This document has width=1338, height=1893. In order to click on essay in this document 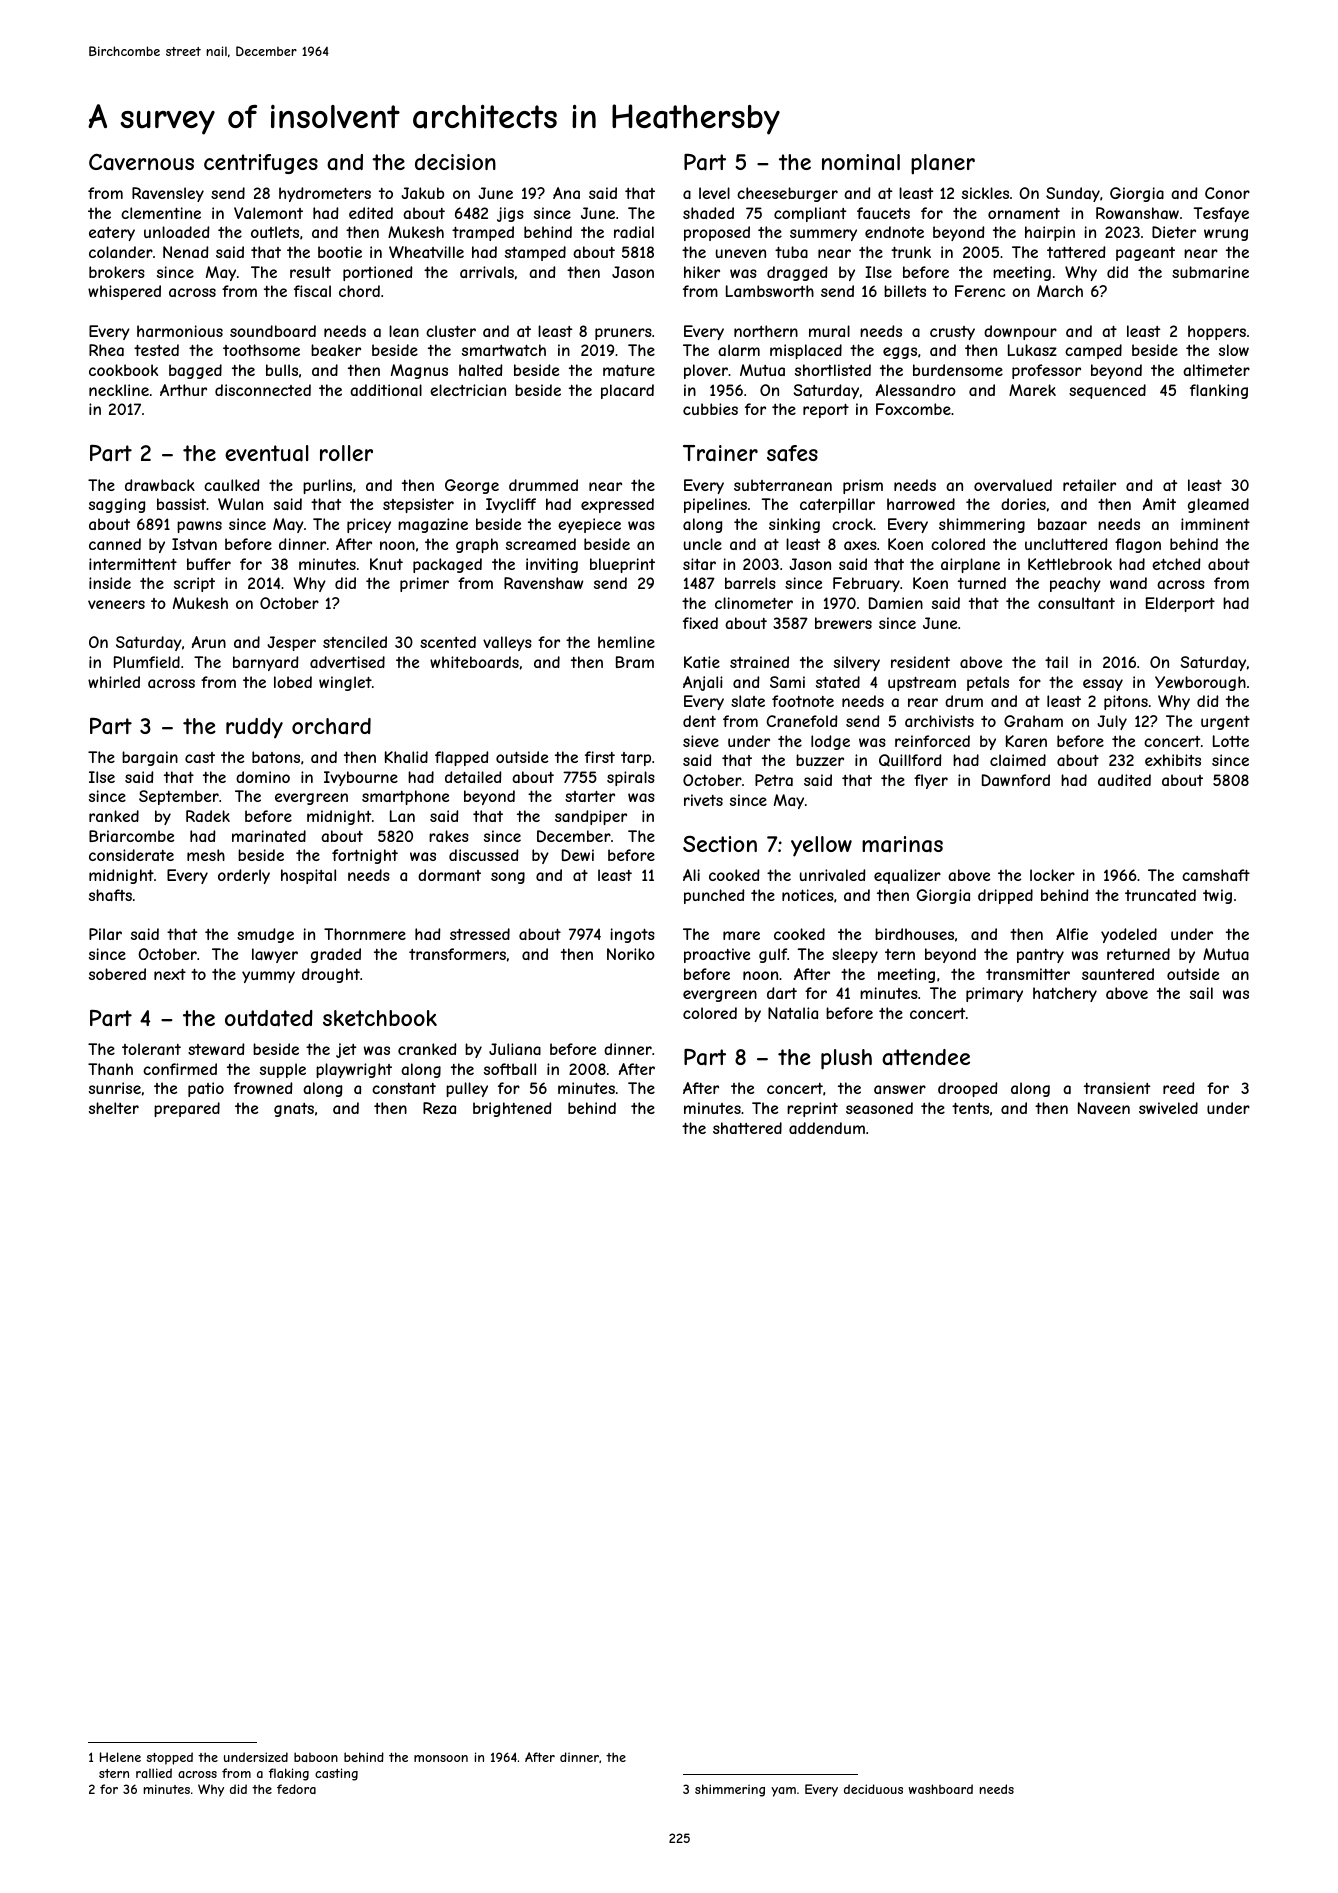, I will do `click(1103, 685)`.
